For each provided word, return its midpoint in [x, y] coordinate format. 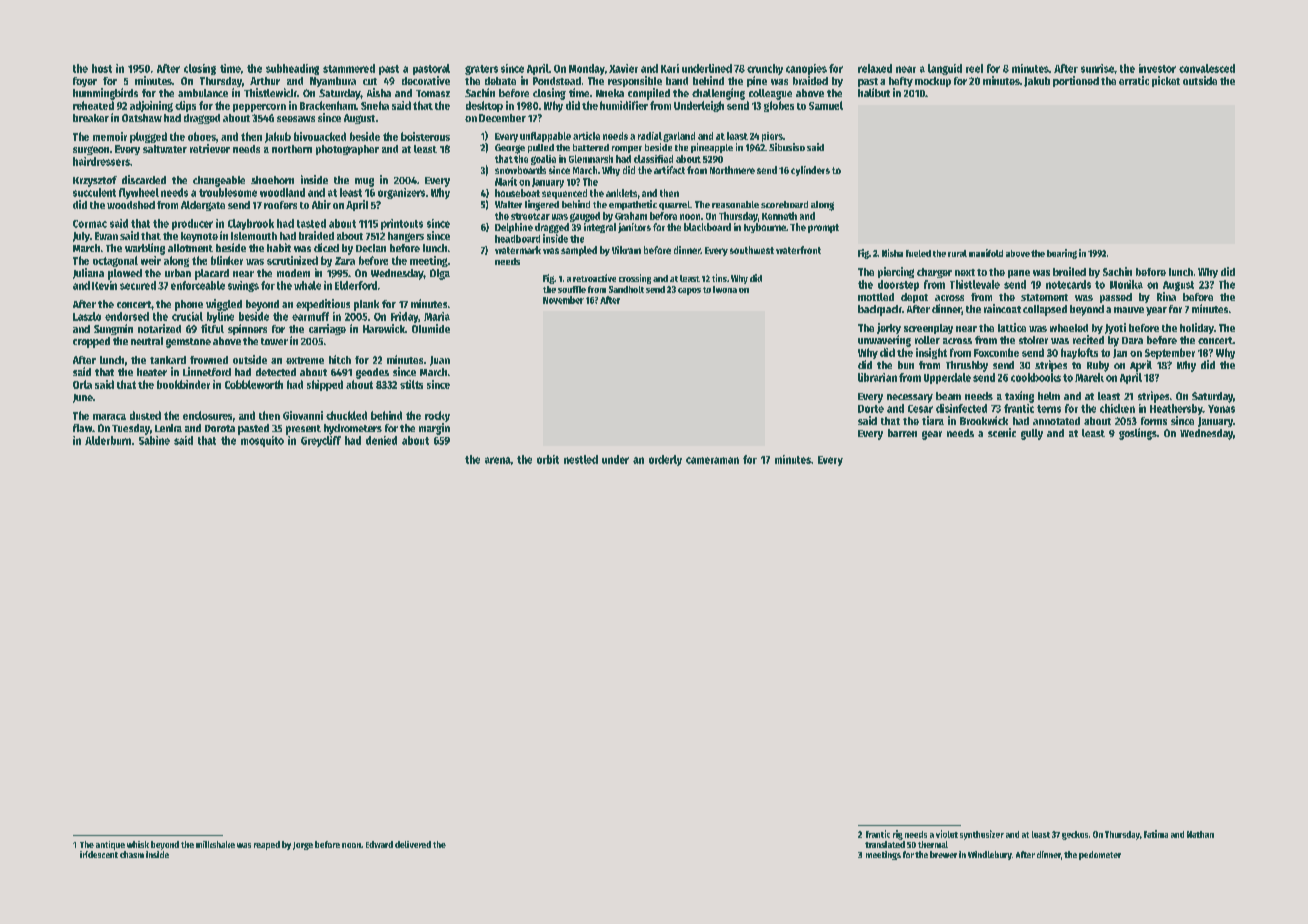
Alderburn [108, 440]
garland [679, 137]
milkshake [215, 844]
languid [945, 69]
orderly [665, 460]
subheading [292, 69]
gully [1032, 434]
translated [885, 844]
